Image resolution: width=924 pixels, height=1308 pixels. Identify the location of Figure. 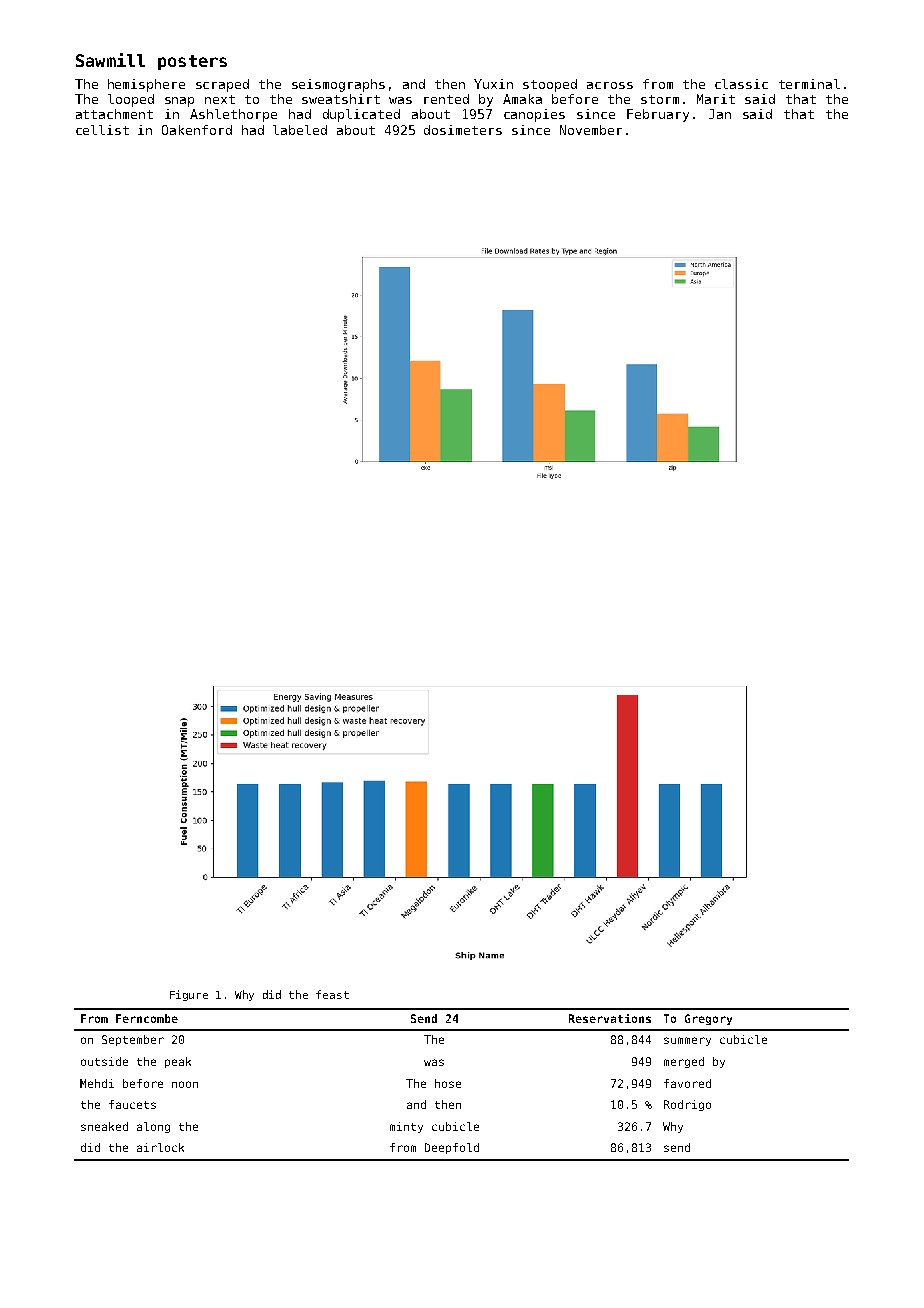
(189, 995).
